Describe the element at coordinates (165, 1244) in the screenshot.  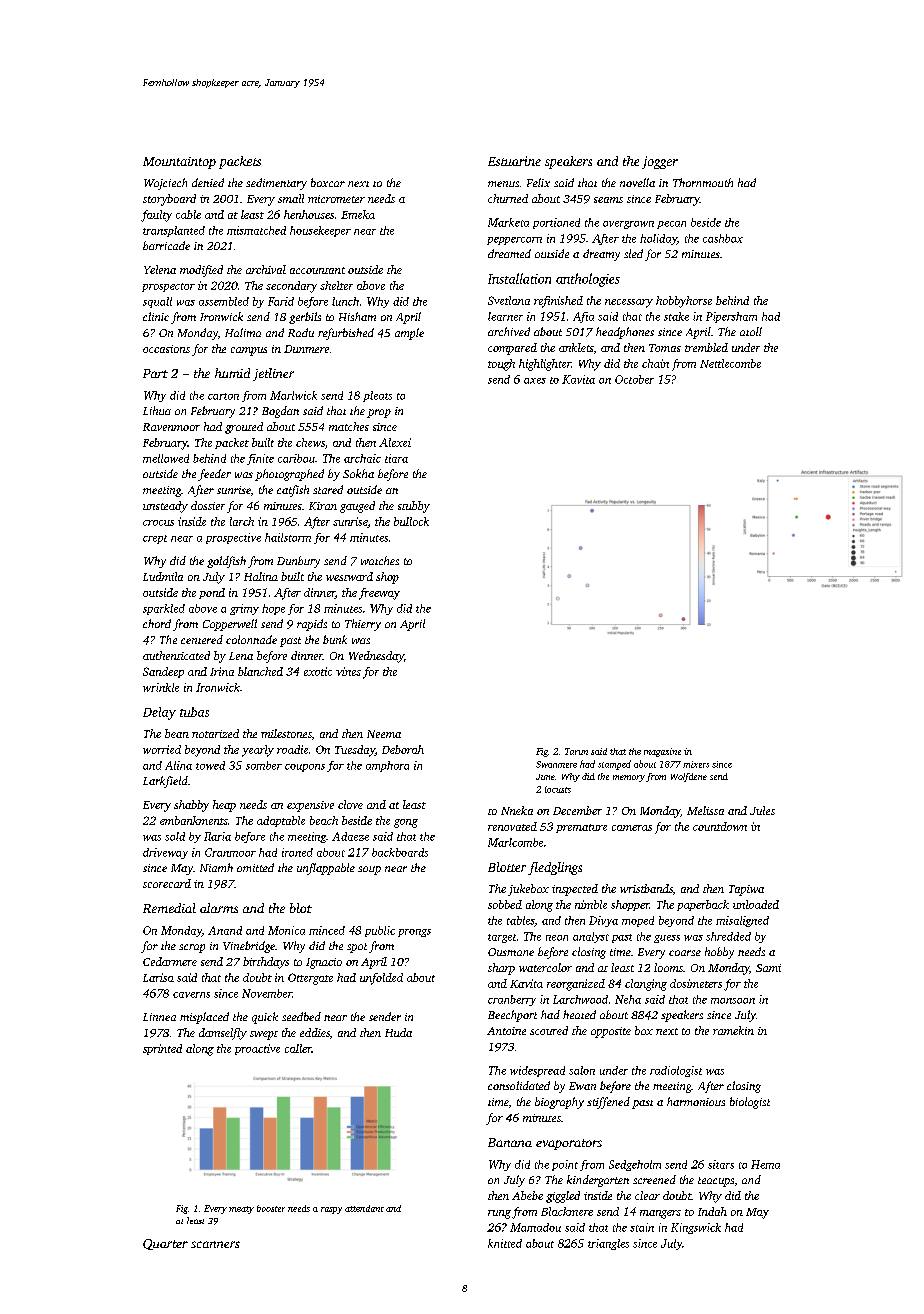
I see `Quarter` at that location.
